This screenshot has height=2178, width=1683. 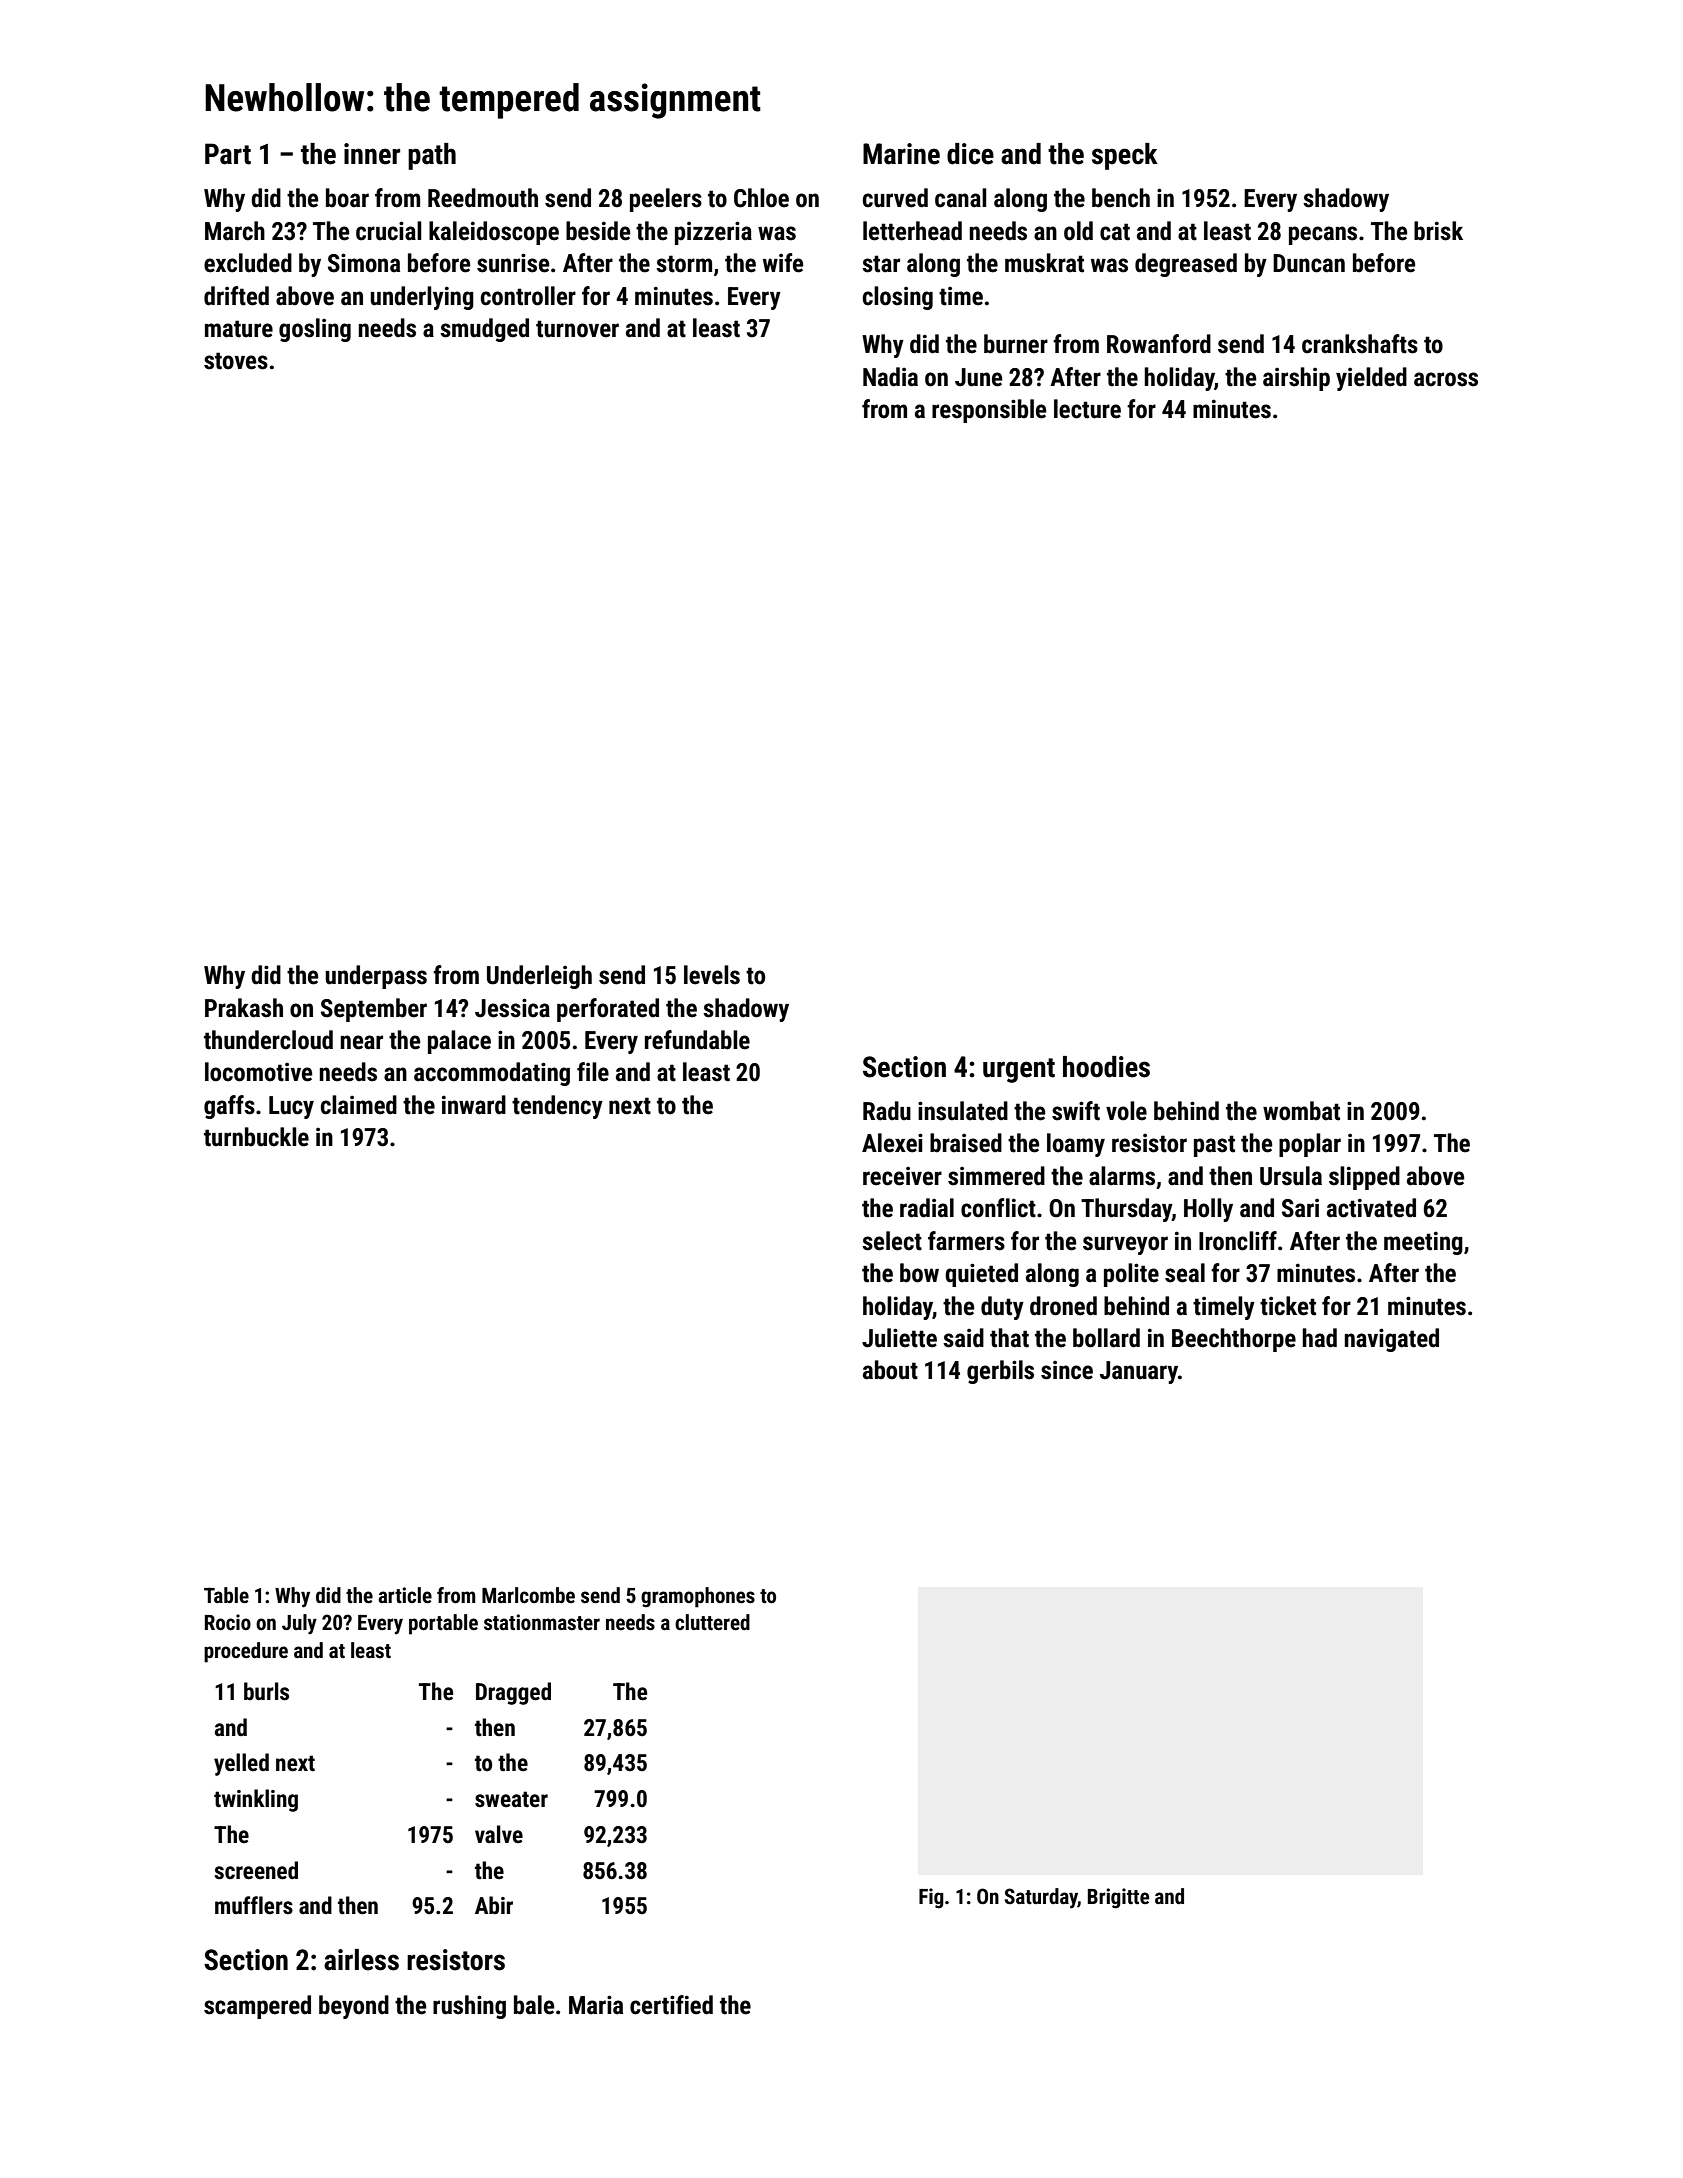 I want to click on Jessica, so click(x=512, y=1008).
